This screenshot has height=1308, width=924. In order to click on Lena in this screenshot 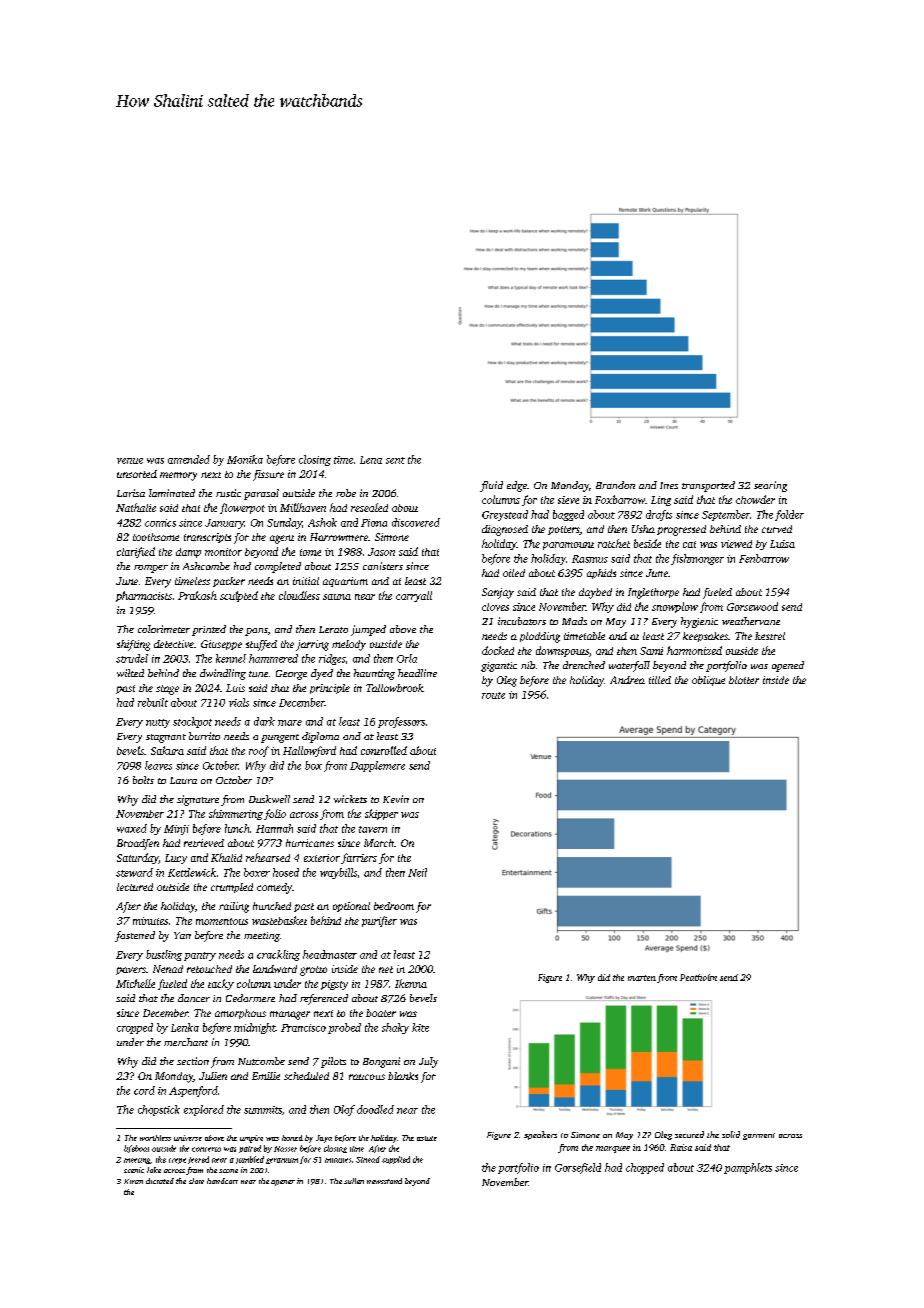, I will do `click(371, 460)`.
